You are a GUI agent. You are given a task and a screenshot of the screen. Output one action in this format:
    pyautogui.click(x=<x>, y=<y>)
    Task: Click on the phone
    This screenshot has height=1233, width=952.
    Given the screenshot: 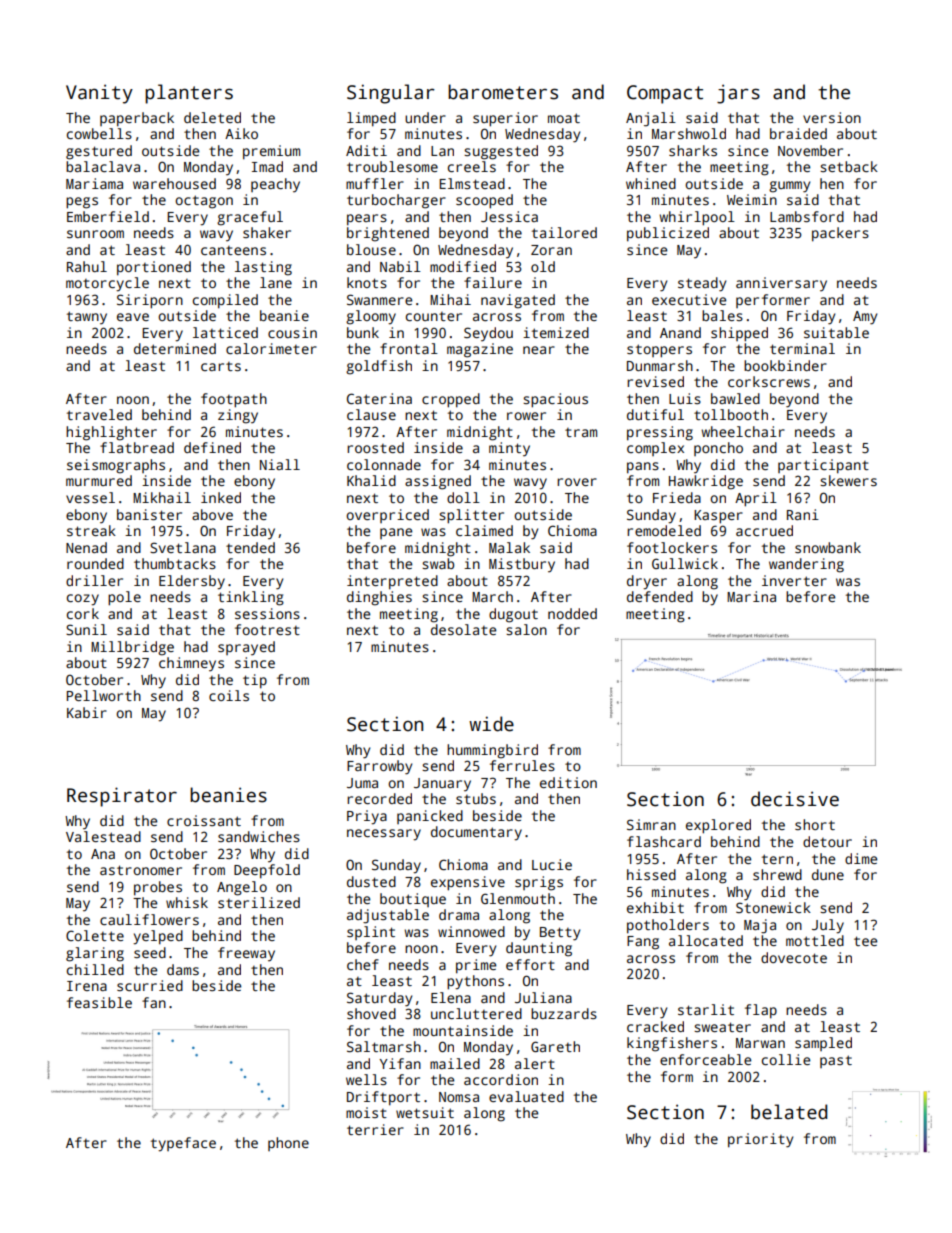 What is the action you would take?
    pyautogui.click(x=288, y=1144)
